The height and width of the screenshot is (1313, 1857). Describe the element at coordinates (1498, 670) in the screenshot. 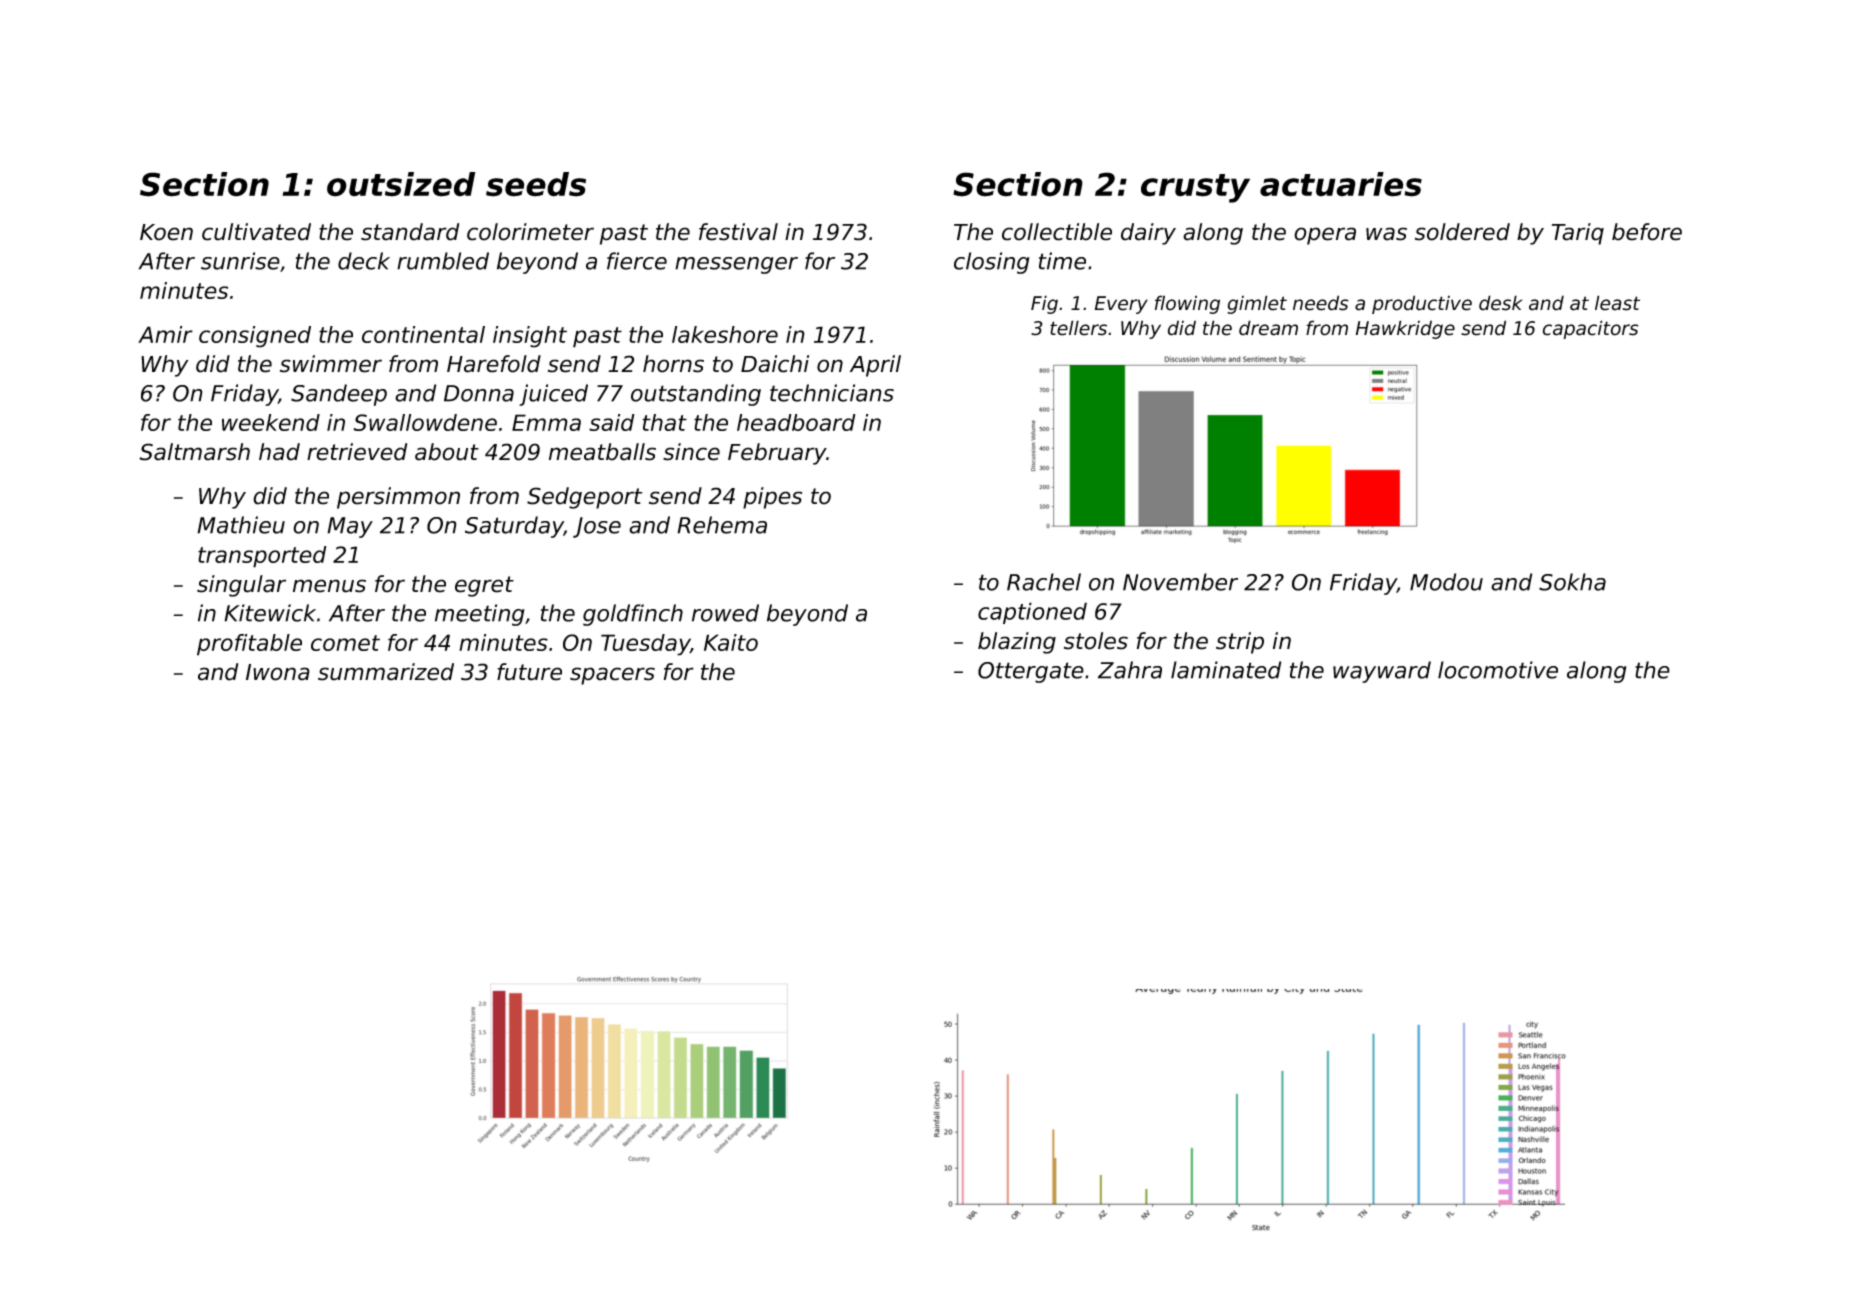

I see `locomotive` at that location.
